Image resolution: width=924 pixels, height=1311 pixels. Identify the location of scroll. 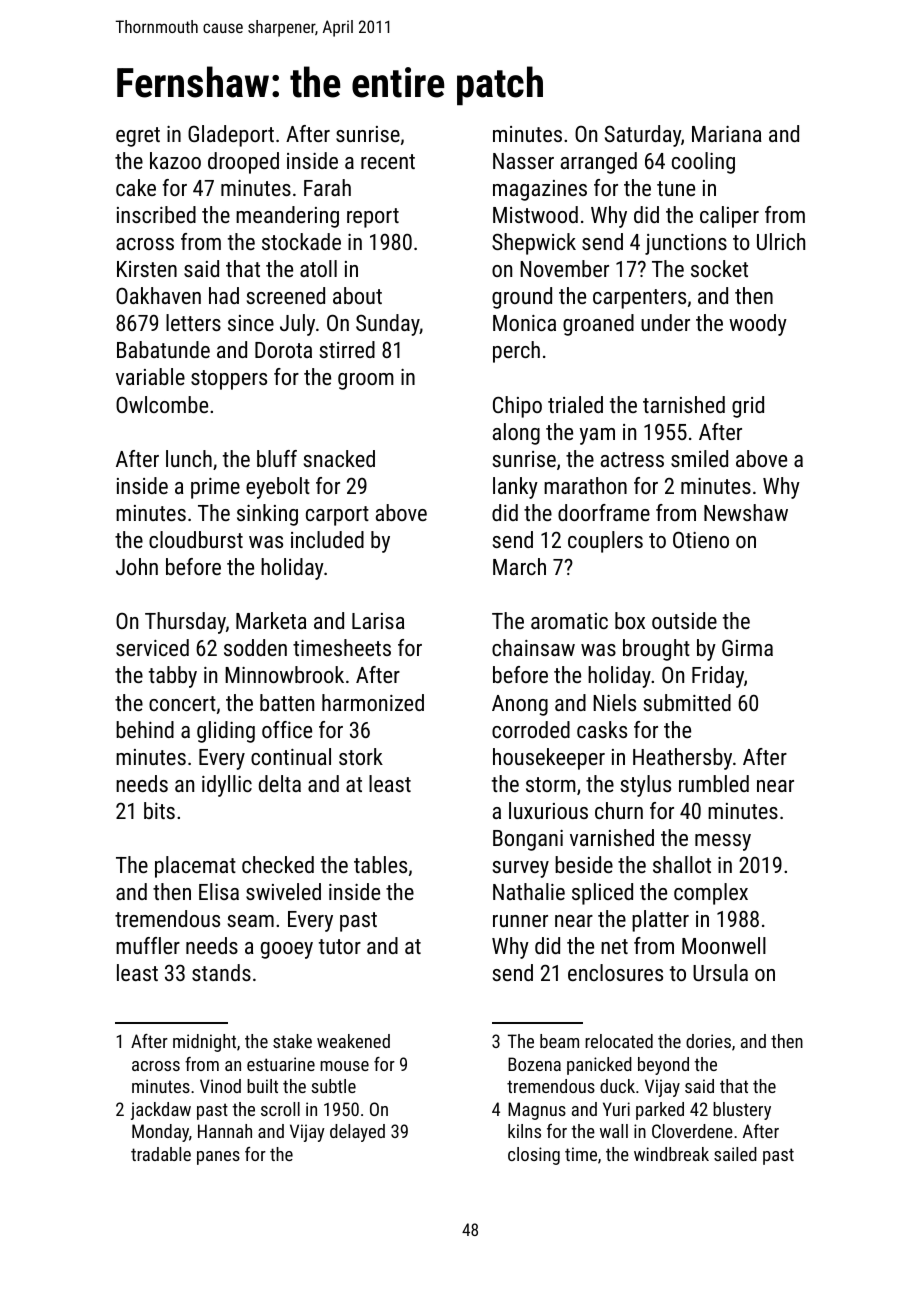
(280, 1109).
